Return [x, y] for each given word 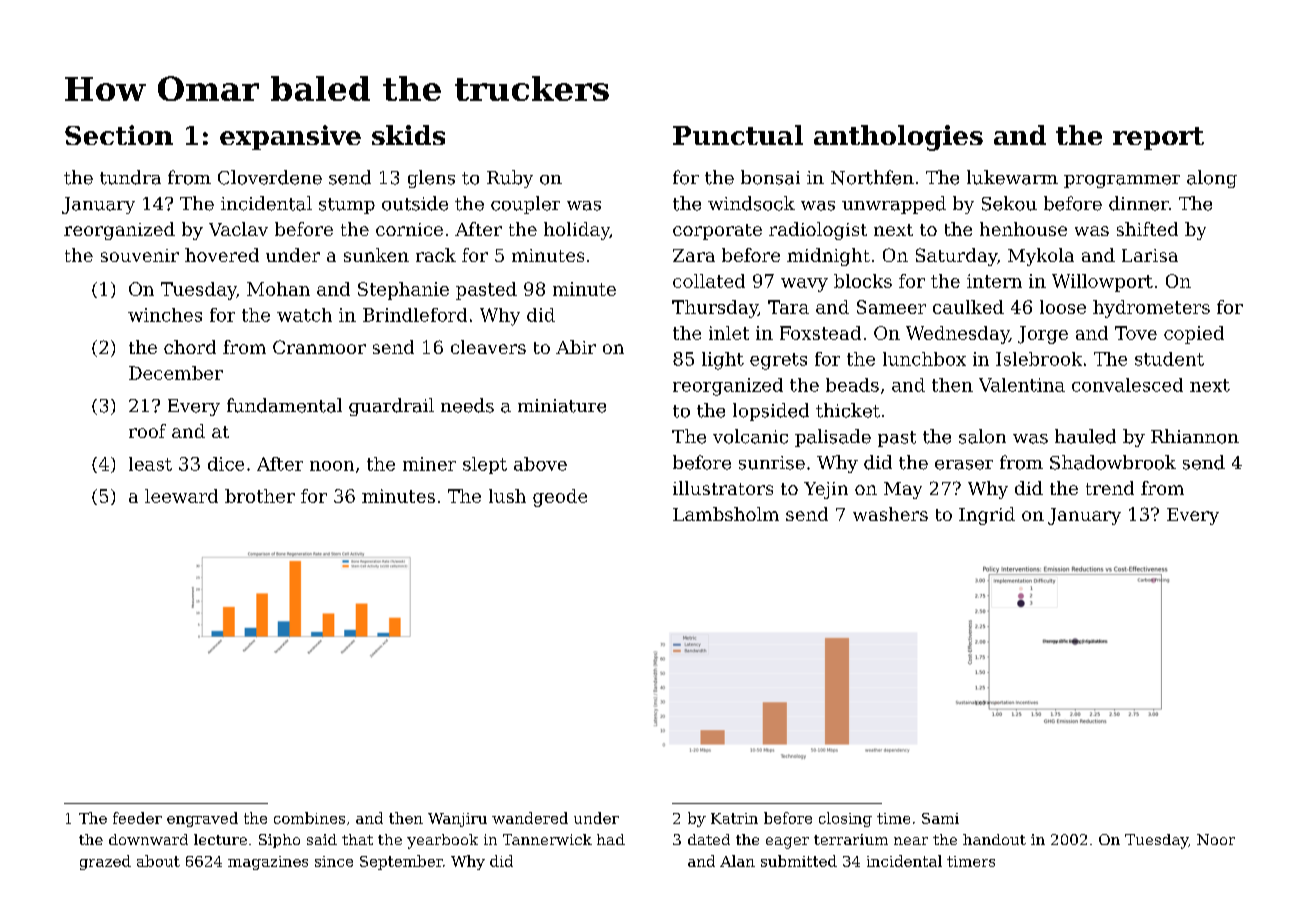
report [1158, 138]
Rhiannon [1195, 436]
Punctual [738, 135]
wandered [530, 818]
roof [147, 431]
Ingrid [987, 516]
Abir [576, 347]
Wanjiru [457, 820]
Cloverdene [270, 177]
